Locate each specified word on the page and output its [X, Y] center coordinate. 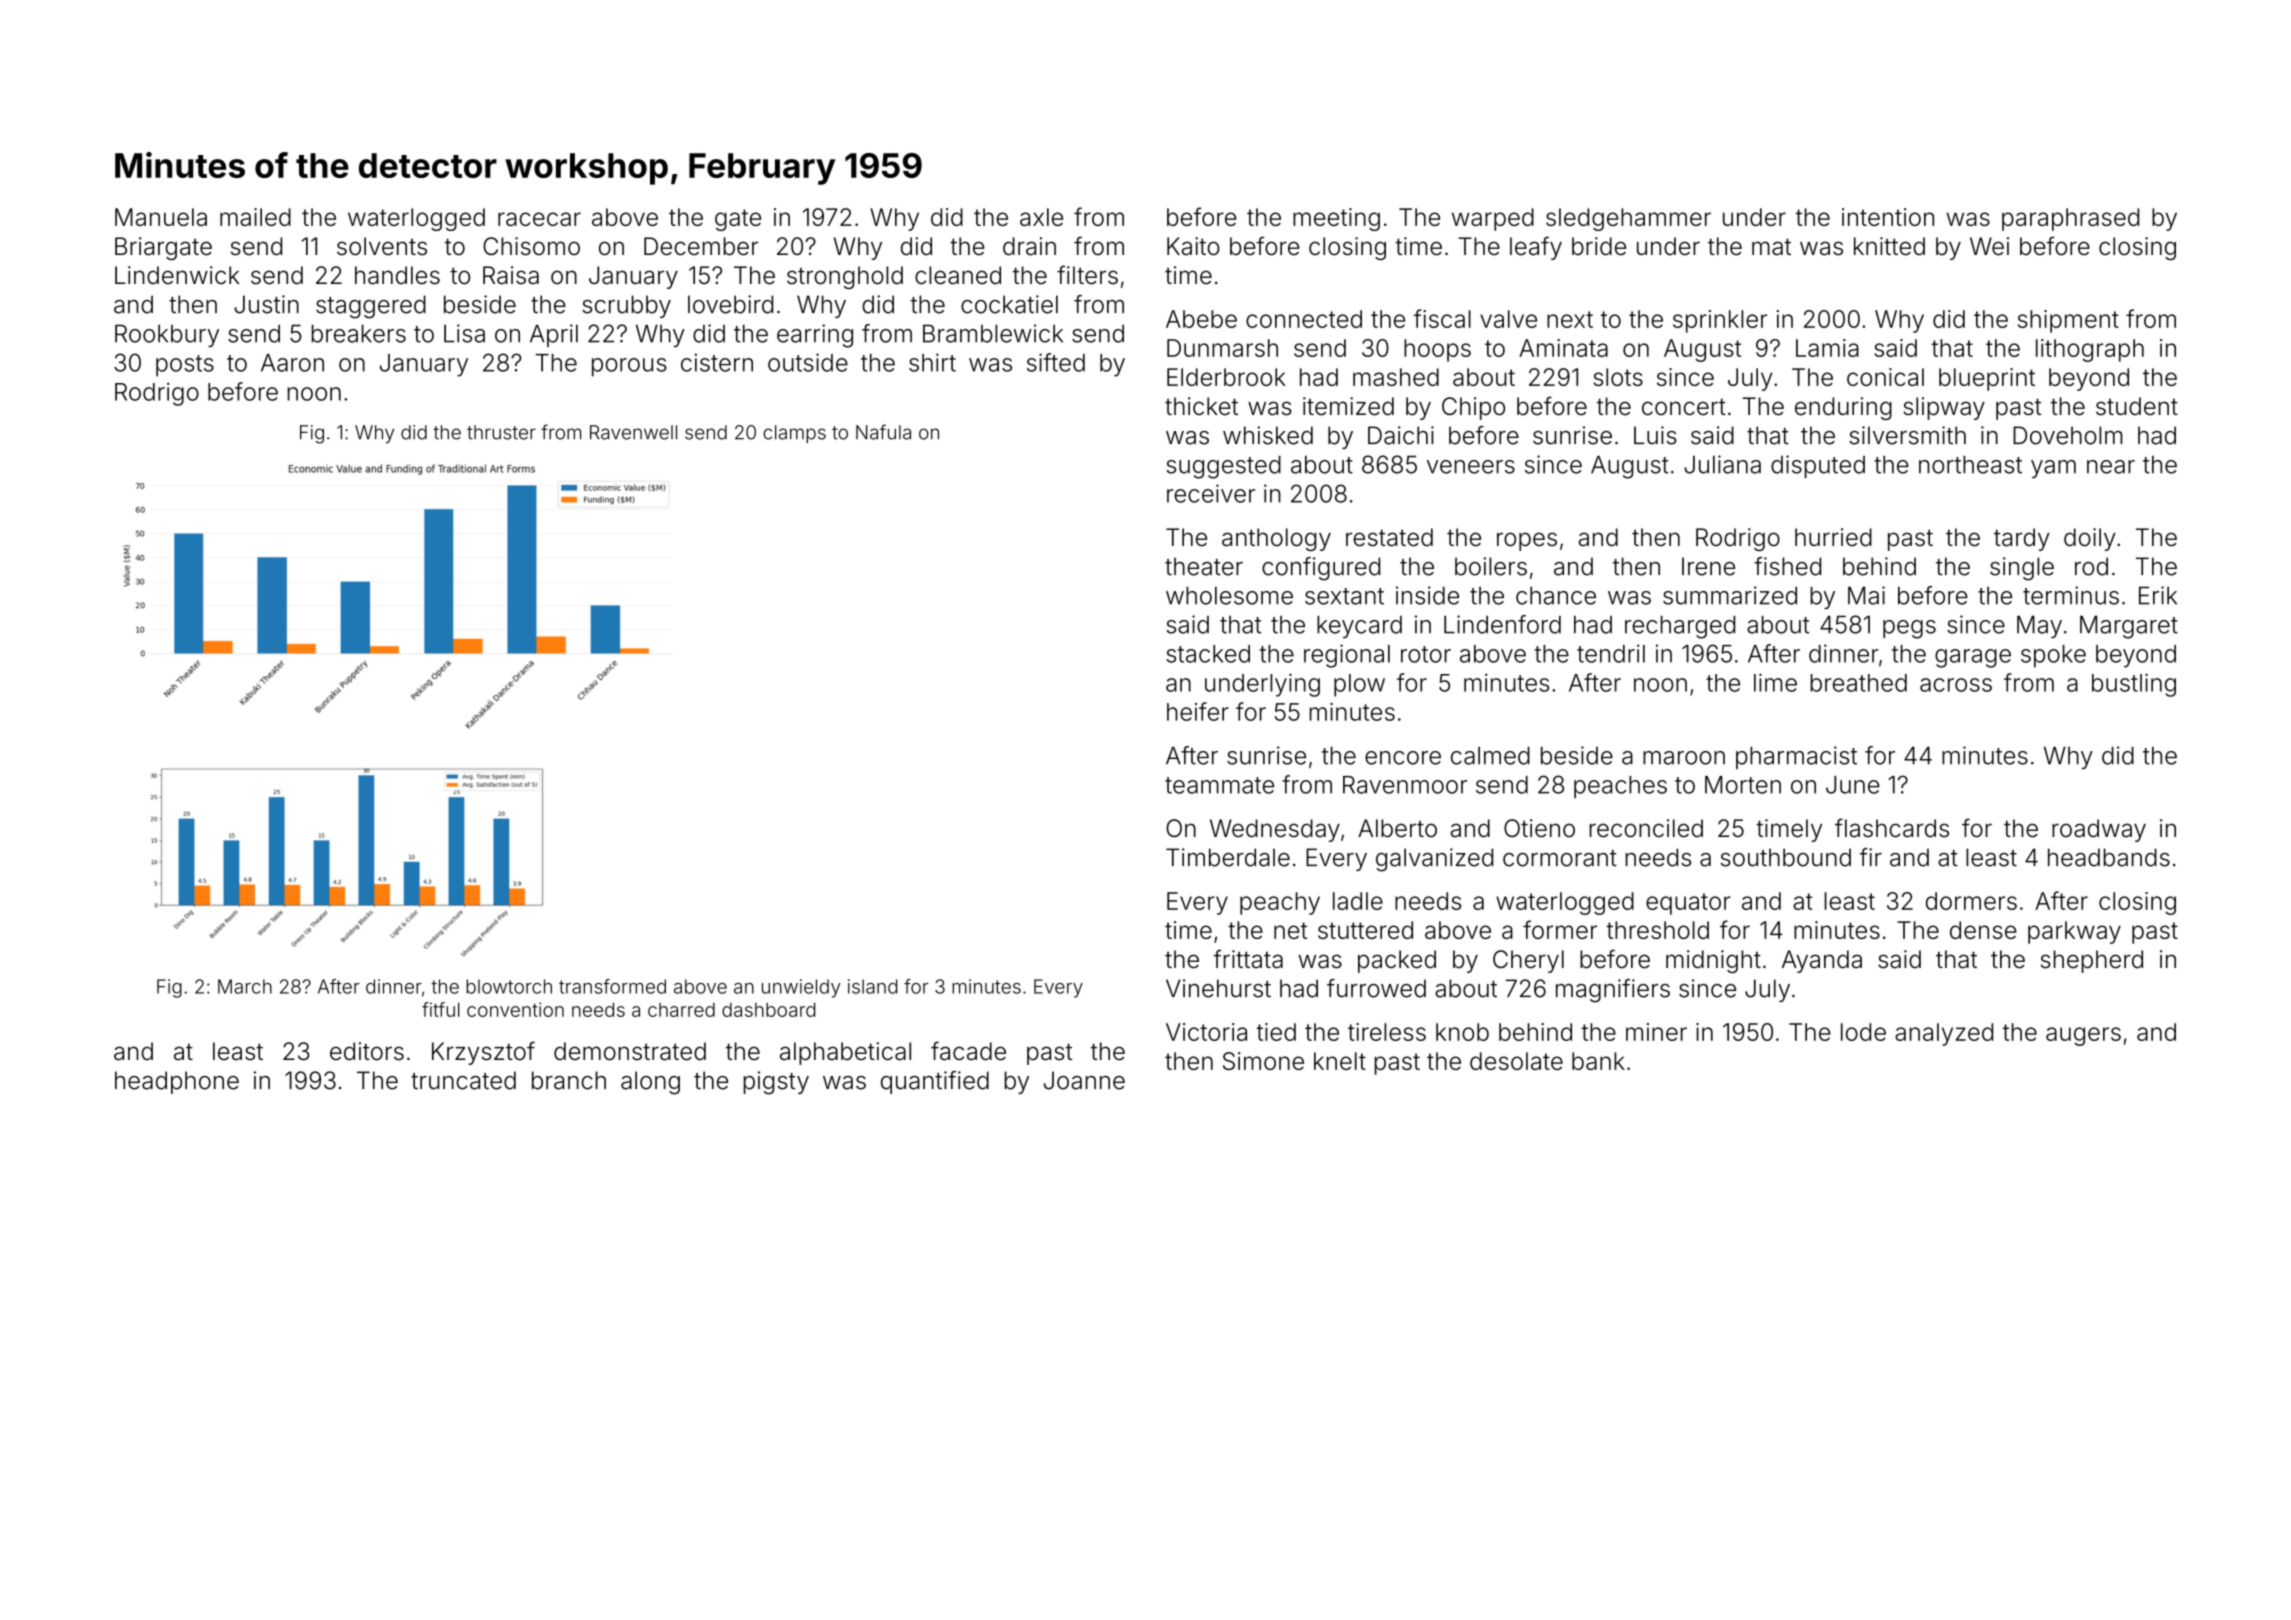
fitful [441, 1009]
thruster [501, 432]
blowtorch [509, 986]
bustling [2134, 685]
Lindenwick [177, 275]
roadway [2099, 830]
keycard [1359, 626]
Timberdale [1228, 857]
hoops [1437, 350]
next [1570, 319]
